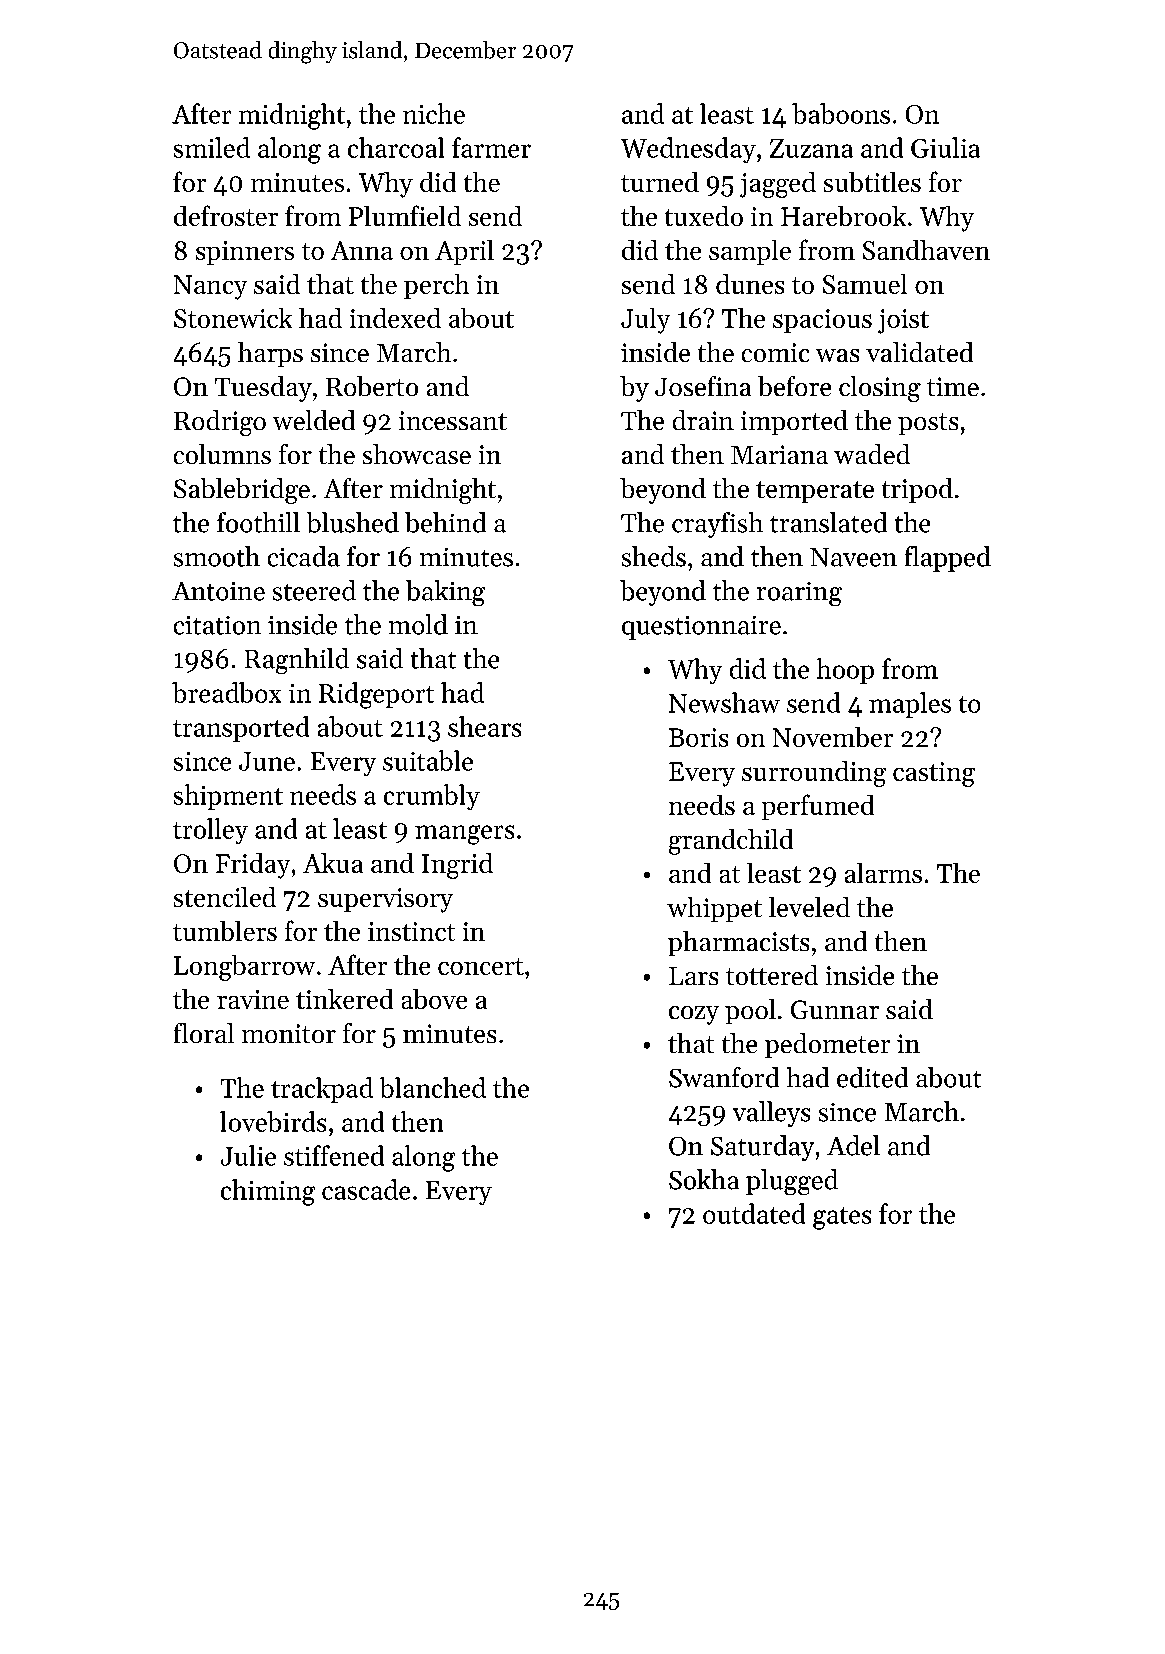 This document has width=1165, height=1654. What do you see at coordinates (842, 1218) in the document?
I see `gates` at bounding box center [842, 1218].
